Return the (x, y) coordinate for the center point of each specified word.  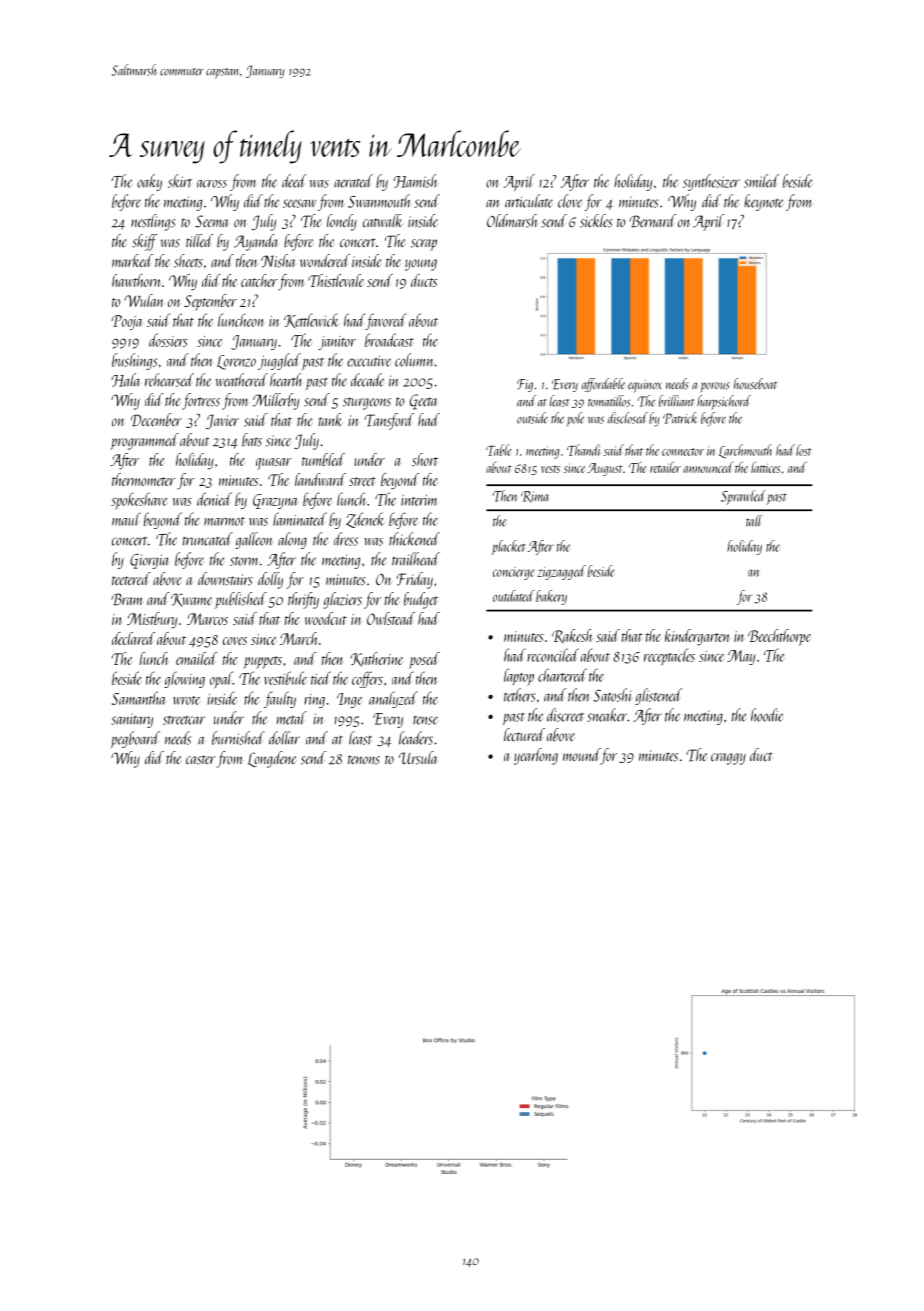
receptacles (669, 656)
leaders (416, 738)
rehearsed (169, 380)
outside (532, 418)
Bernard (652, 221)
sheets (188, 261)
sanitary (132, 720)
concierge (514, 573)
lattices (766, 467)
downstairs (225, 579)
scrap (424, 245)
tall (754, 521)
